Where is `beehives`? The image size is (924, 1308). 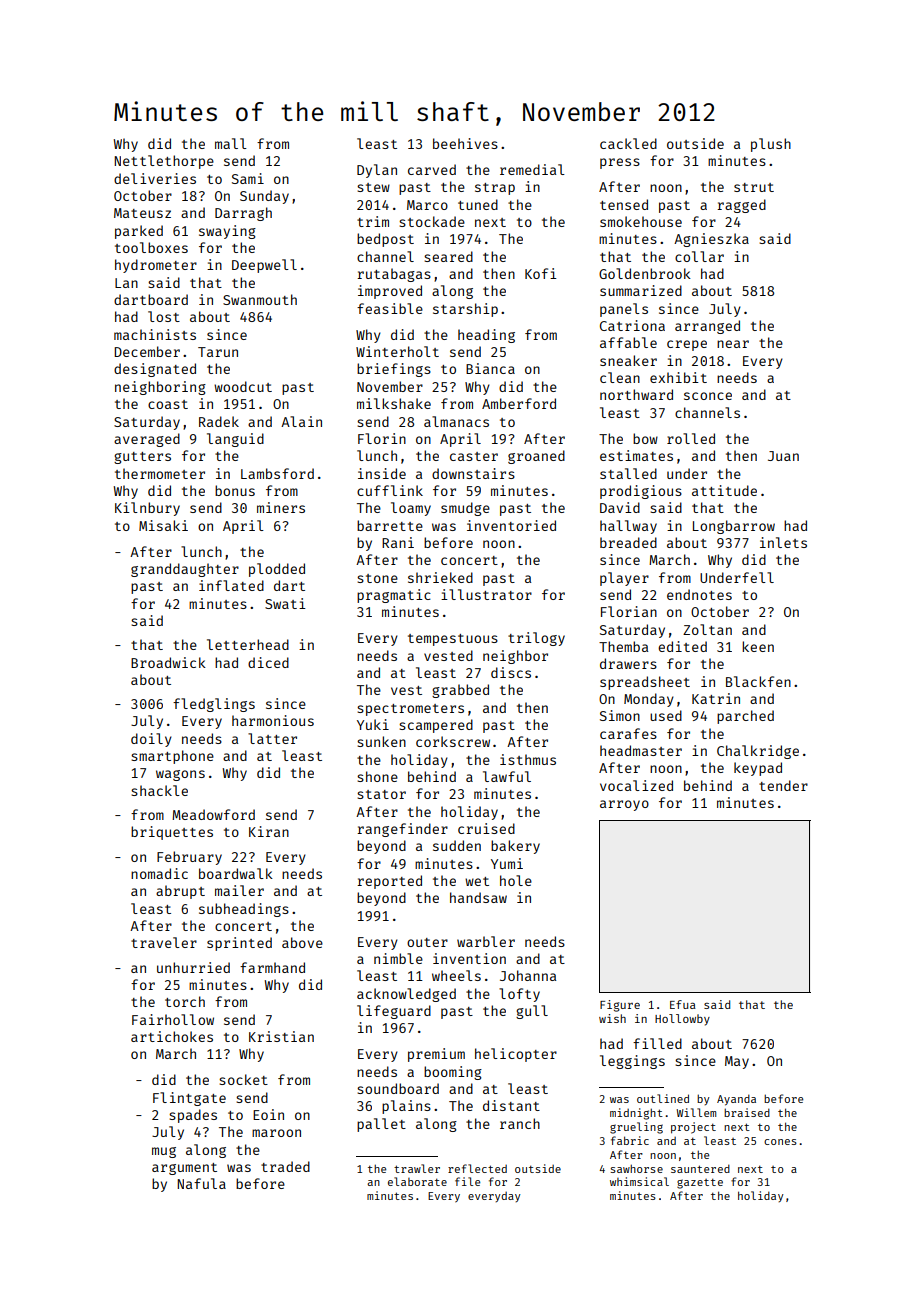
beehives is located at coordinates (465, 143).
